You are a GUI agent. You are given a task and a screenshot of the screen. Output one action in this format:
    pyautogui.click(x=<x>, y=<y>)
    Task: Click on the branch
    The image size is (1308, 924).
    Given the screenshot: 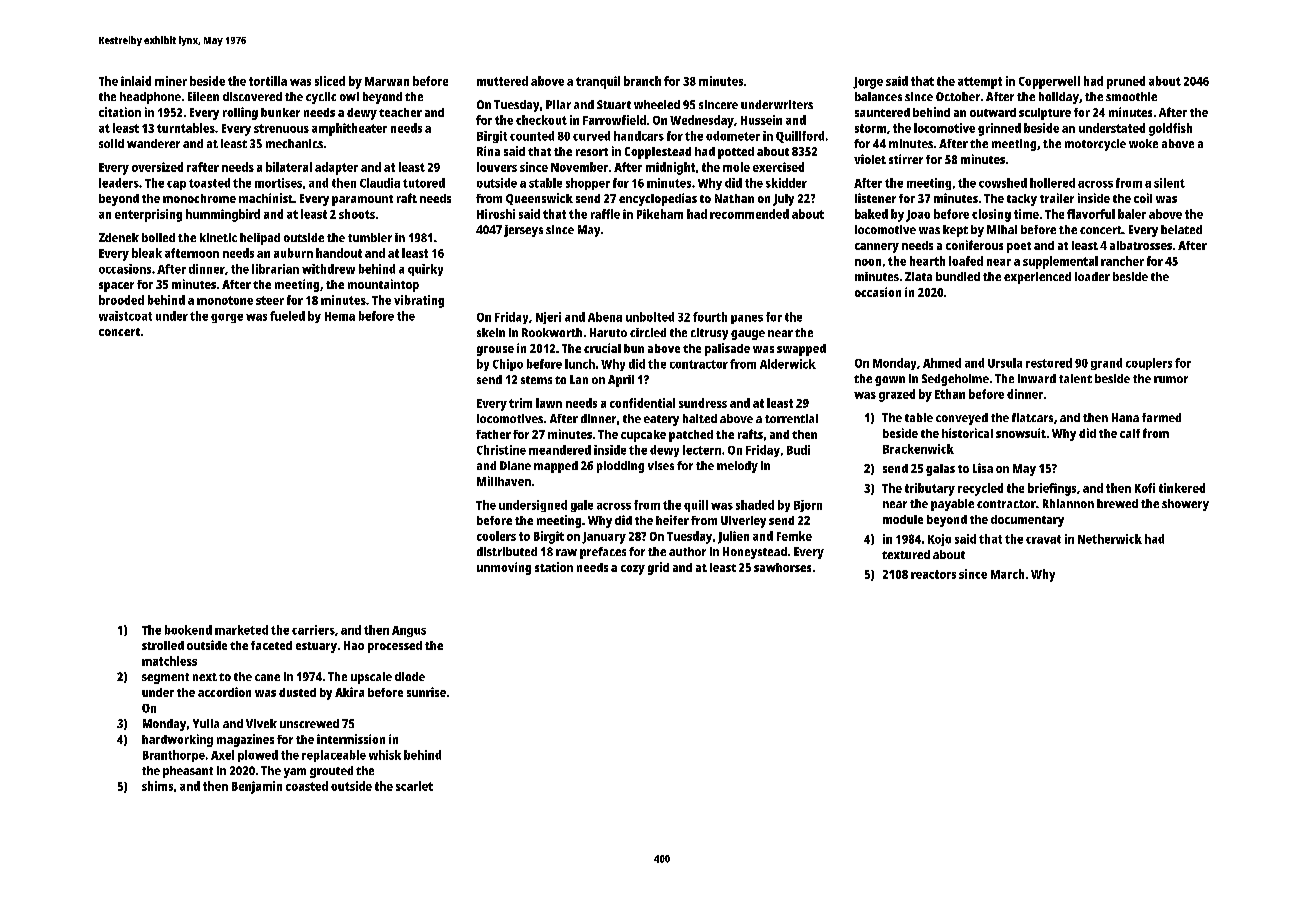 What is the action you would take?
    pyautogui.click(x=642, y=81)
